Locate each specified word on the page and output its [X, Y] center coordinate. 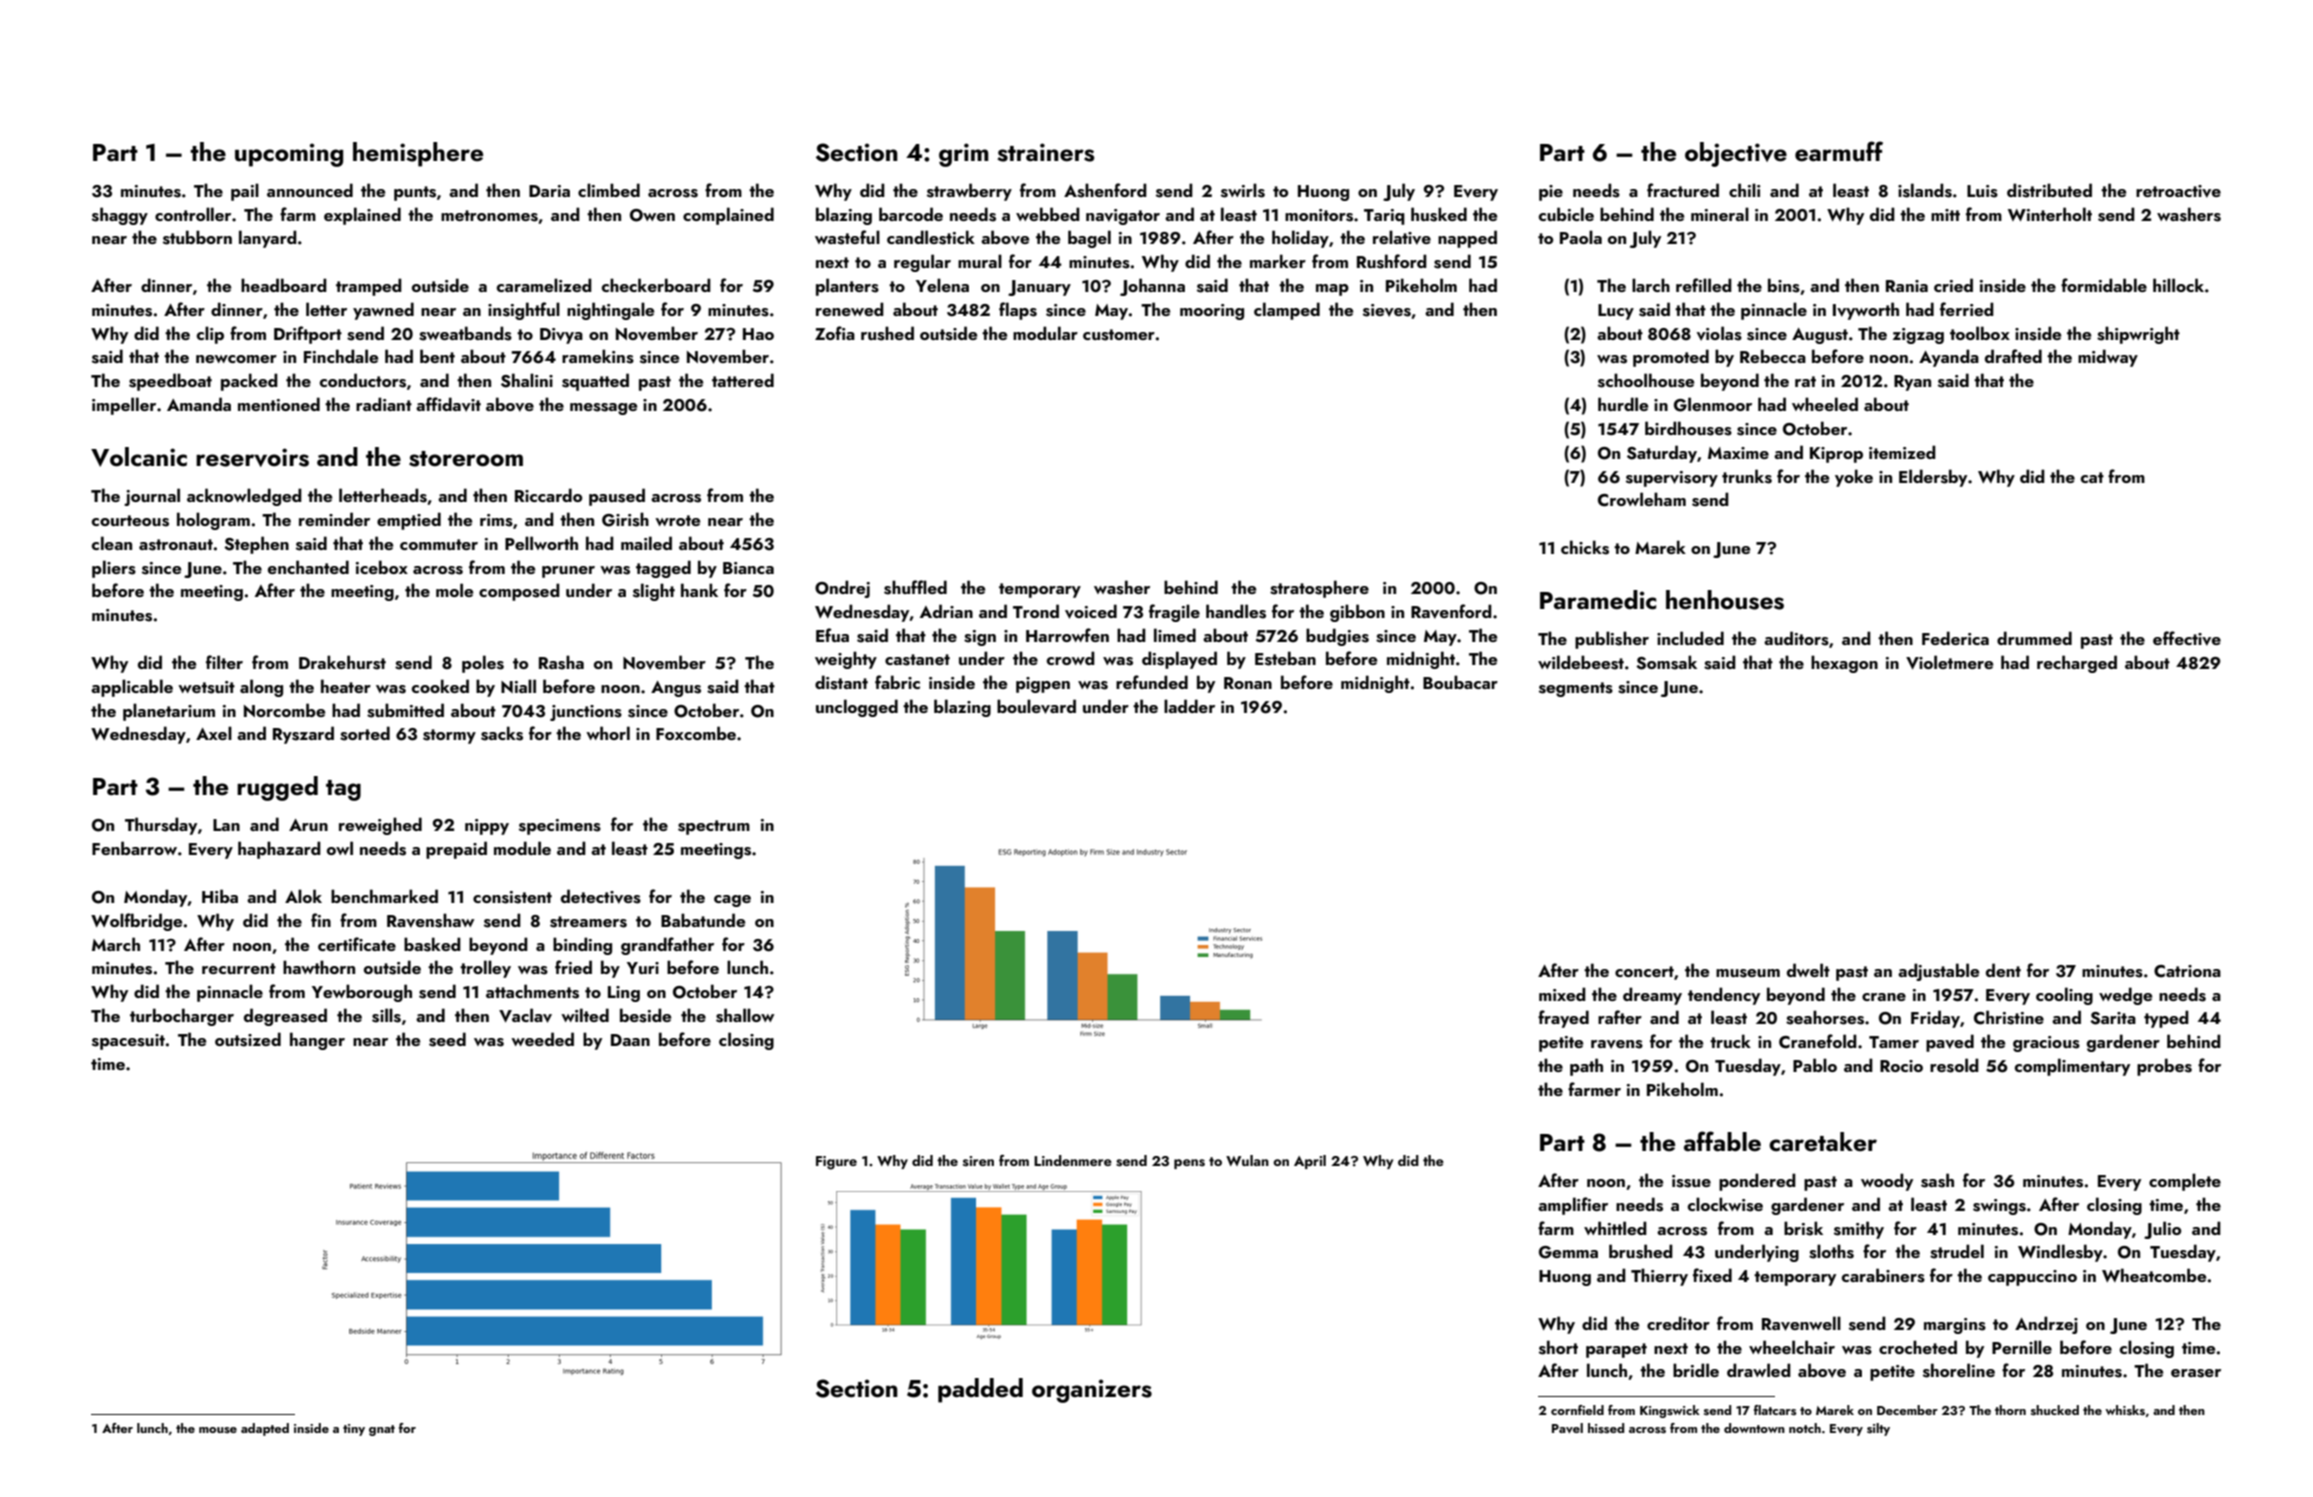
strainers [1045, 152]
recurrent [239, 968]
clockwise [1725, 1204]
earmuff [1839, 151]
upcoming [289, 155]
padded [980, 1390]
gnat [382, 1430]
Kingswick [1670, 1411]
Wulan [1247, 1160]
